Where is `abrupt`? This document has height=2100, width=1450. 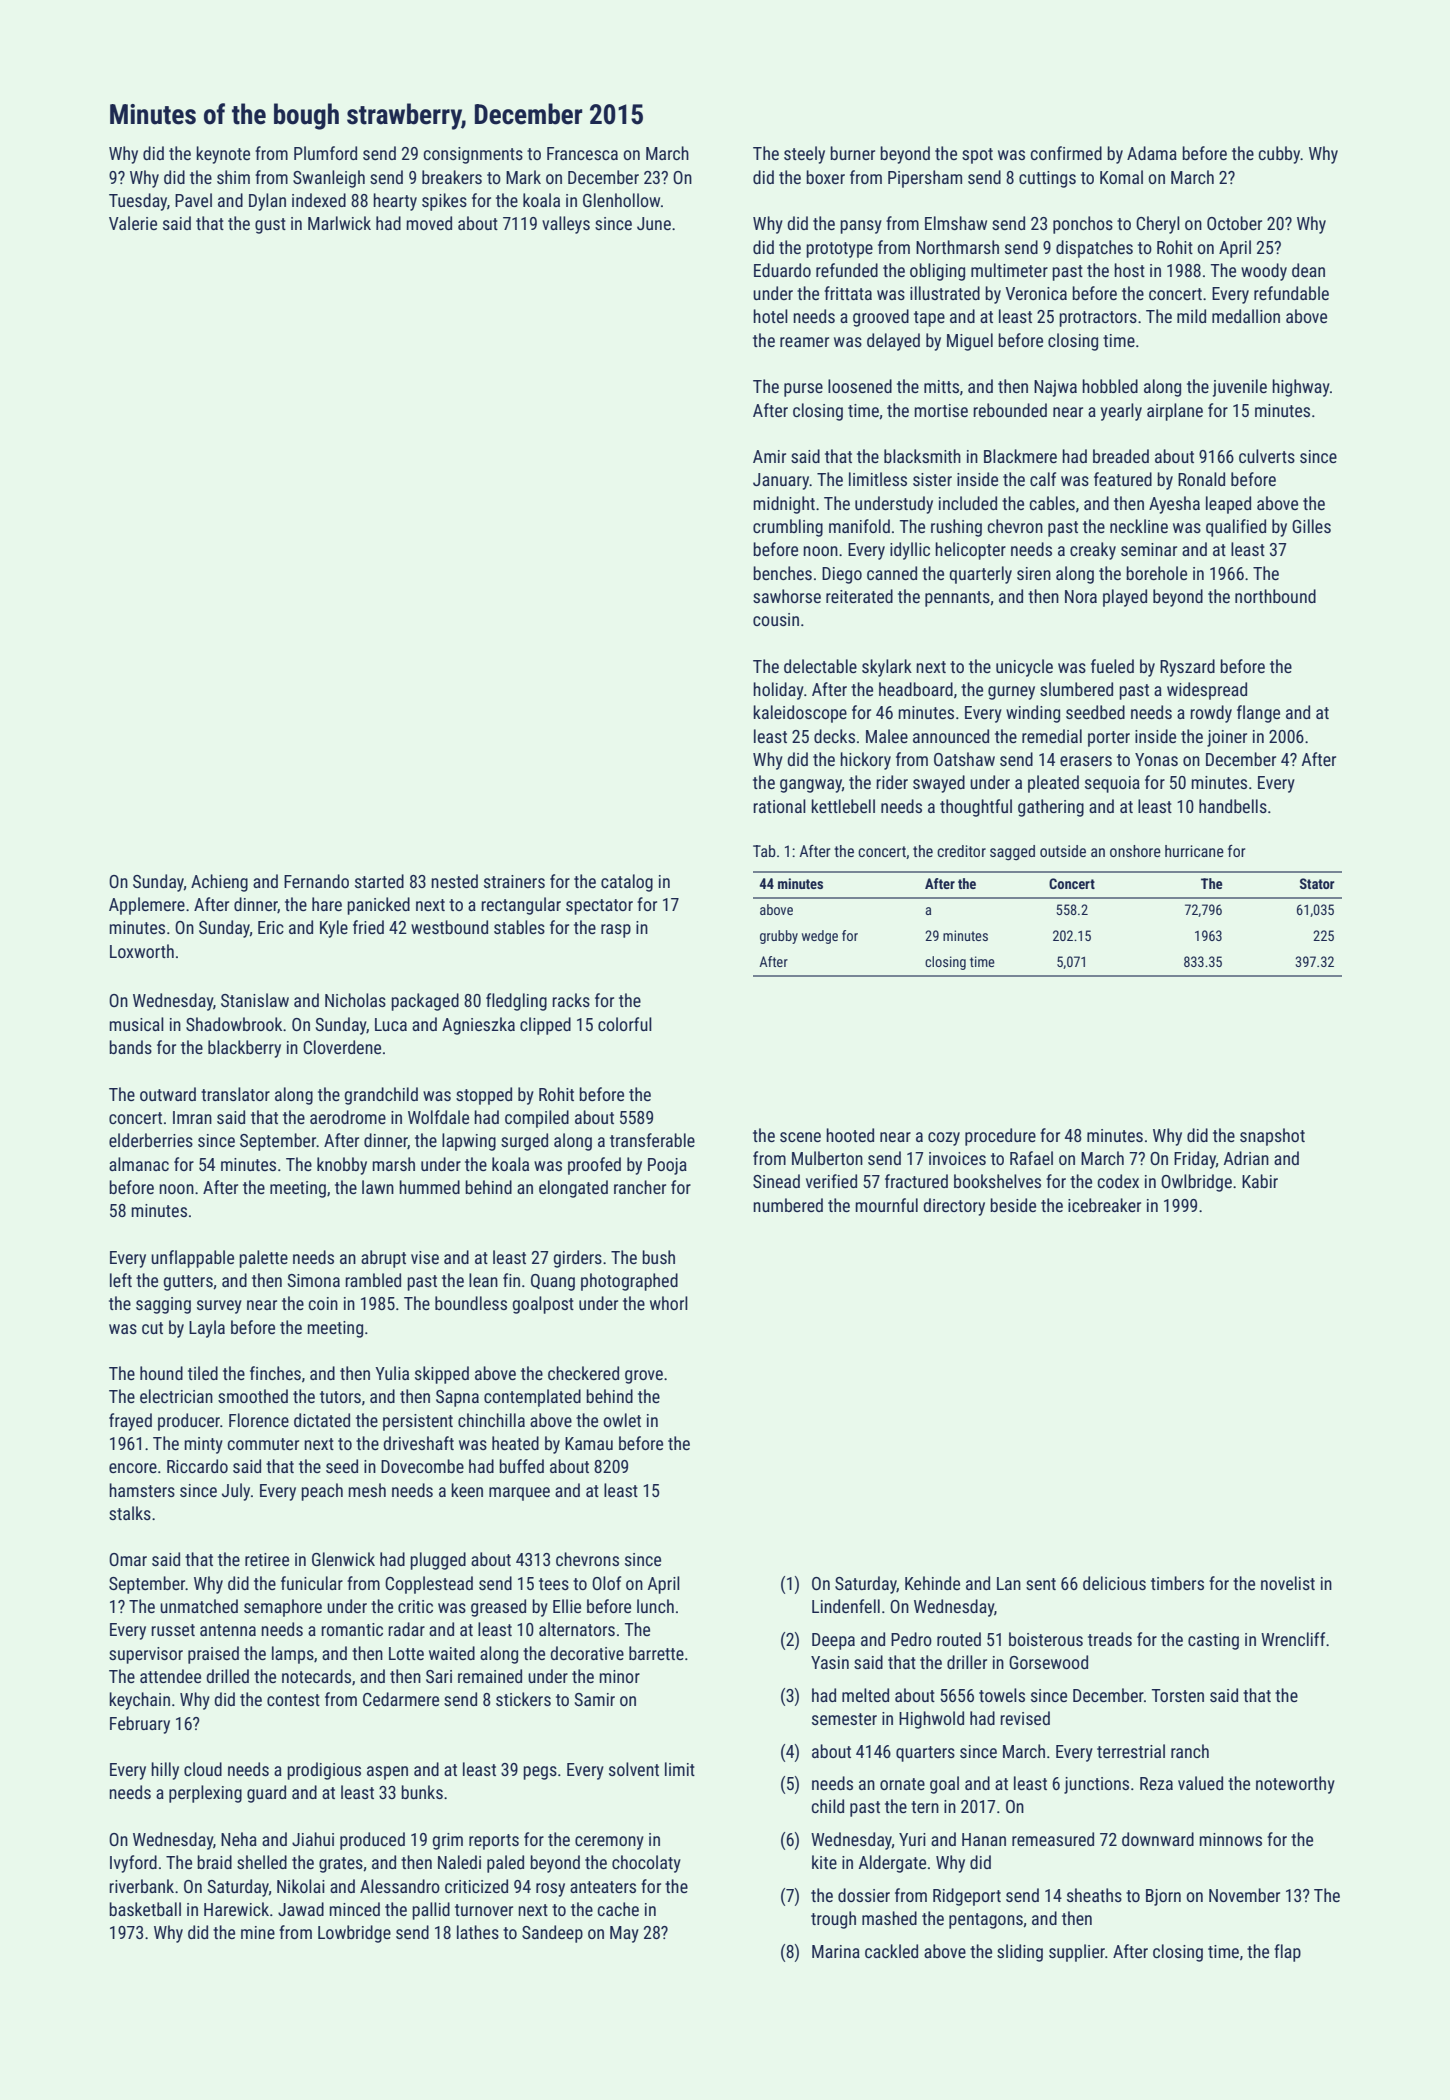
abrupt is located at coordinates (383, 1259).
